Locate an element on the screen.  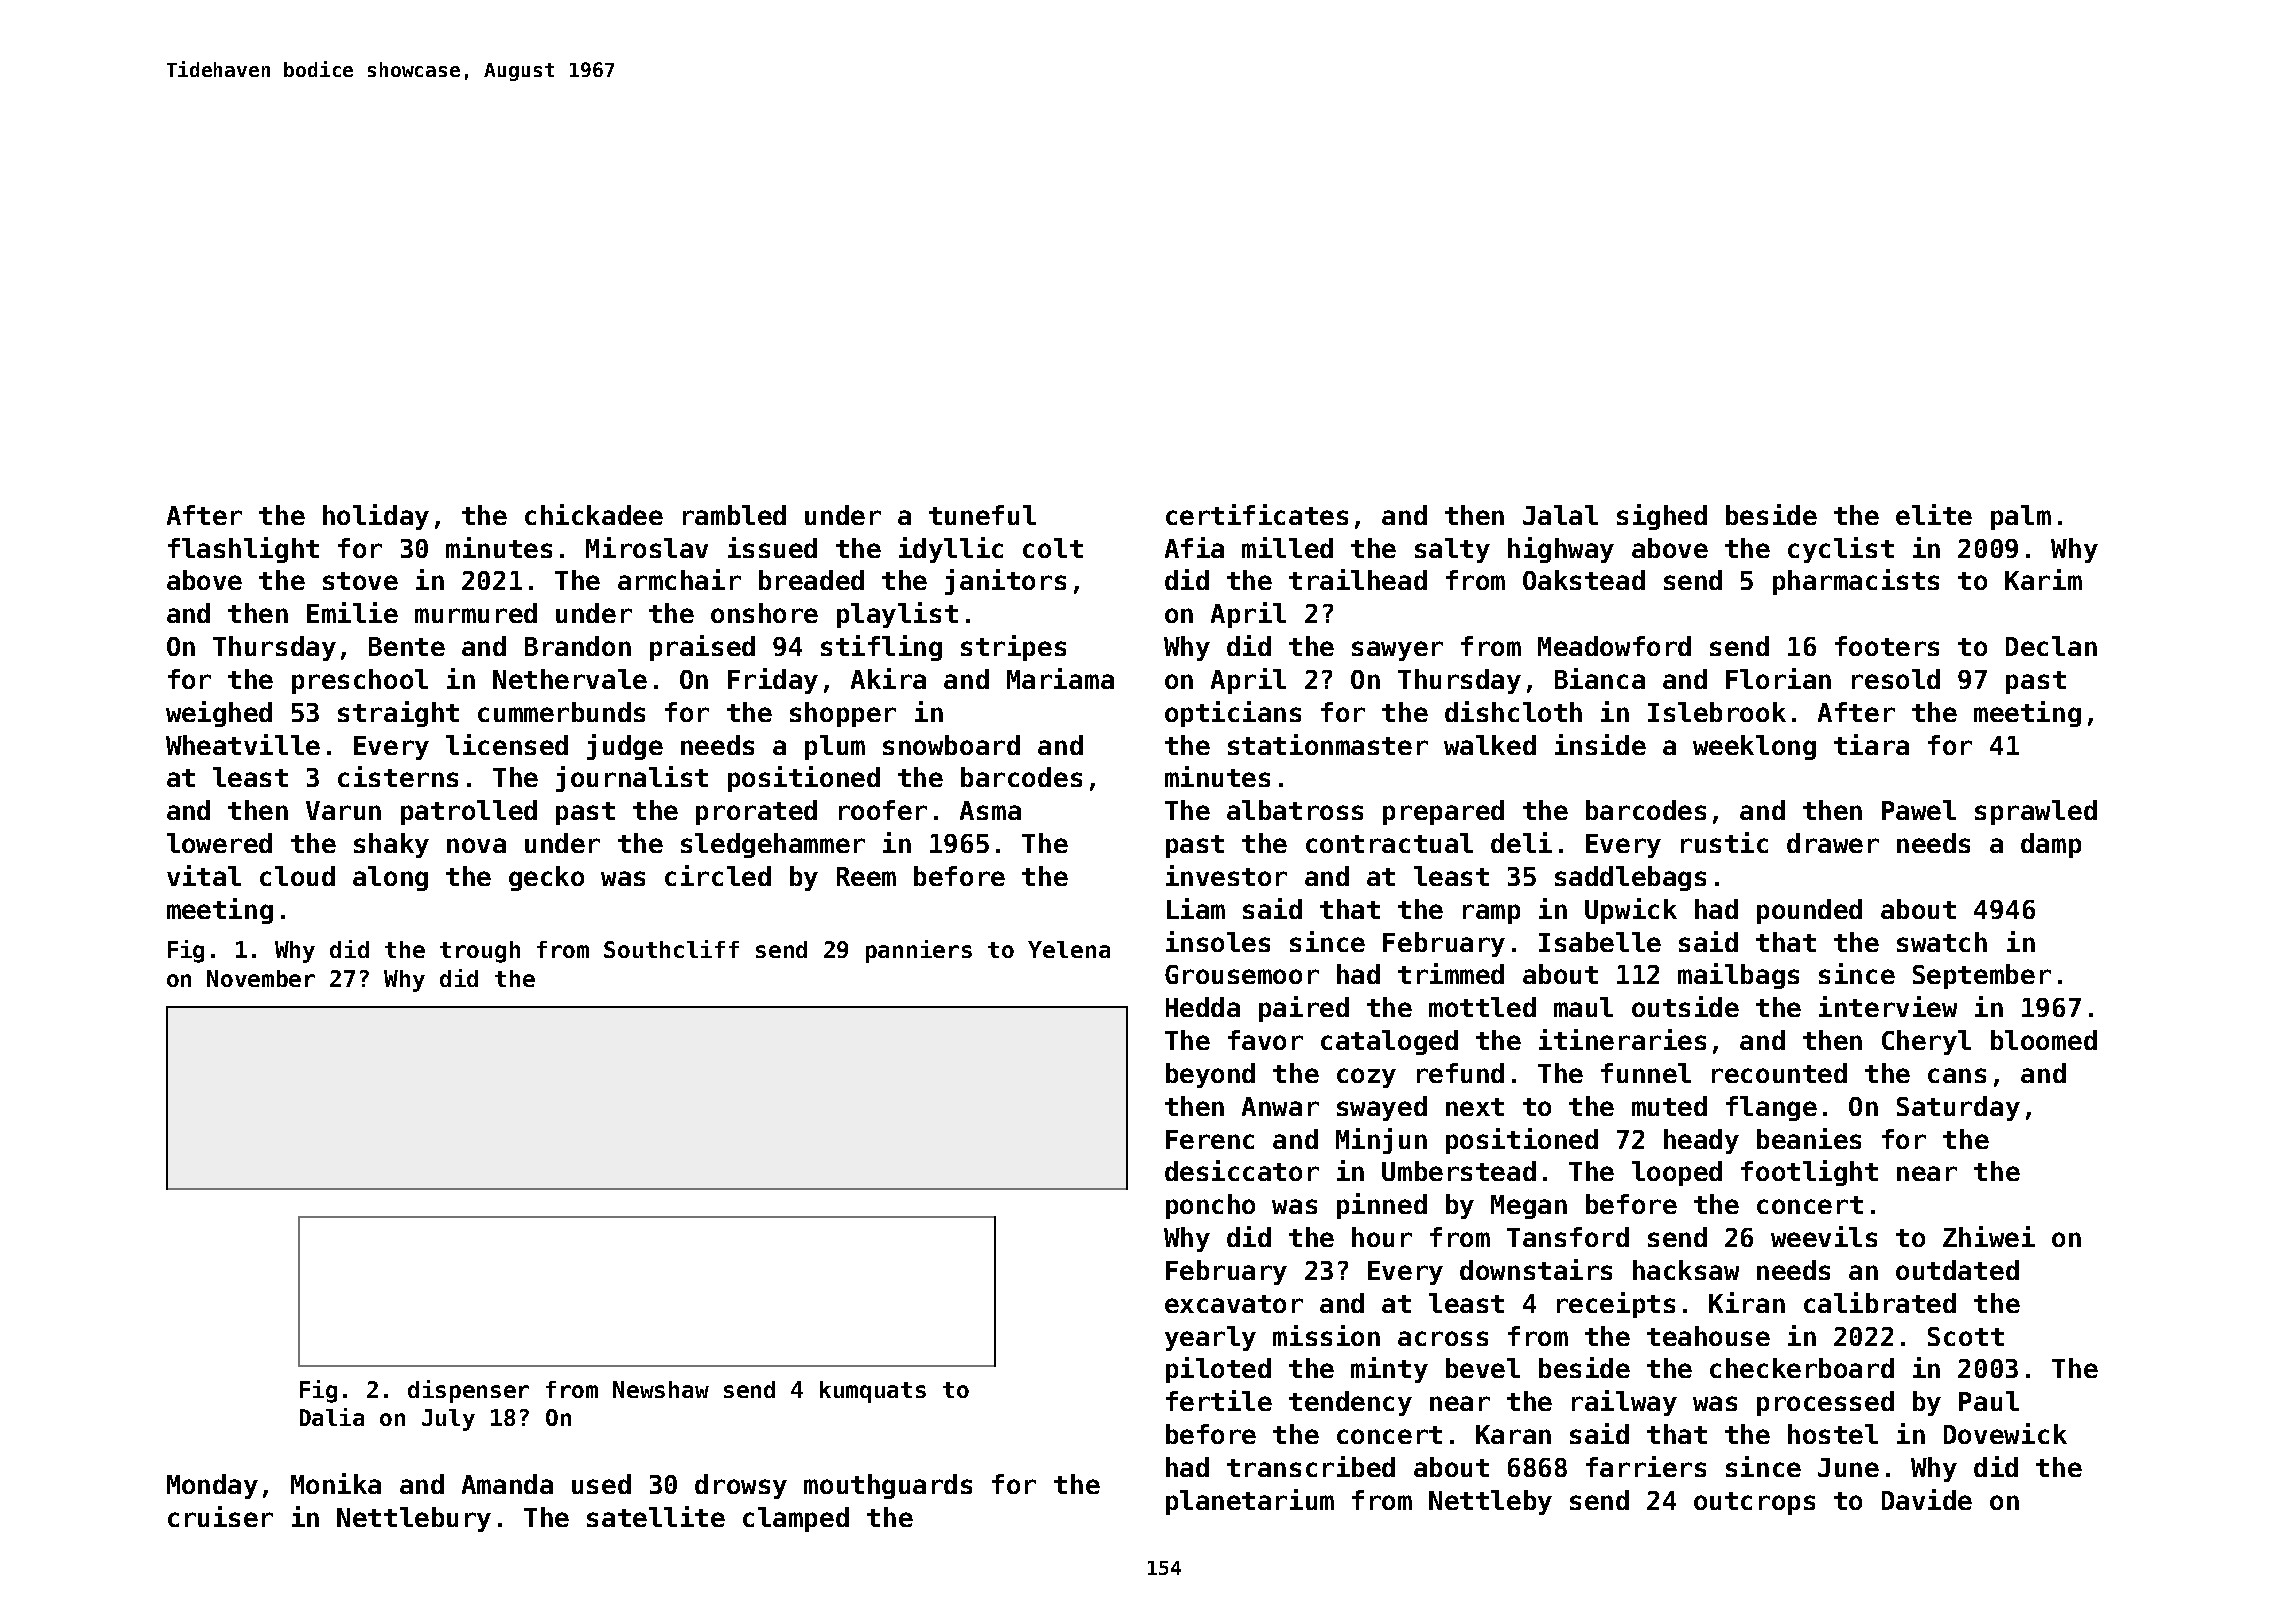
Emilie is located at coordinates (352, 612).
